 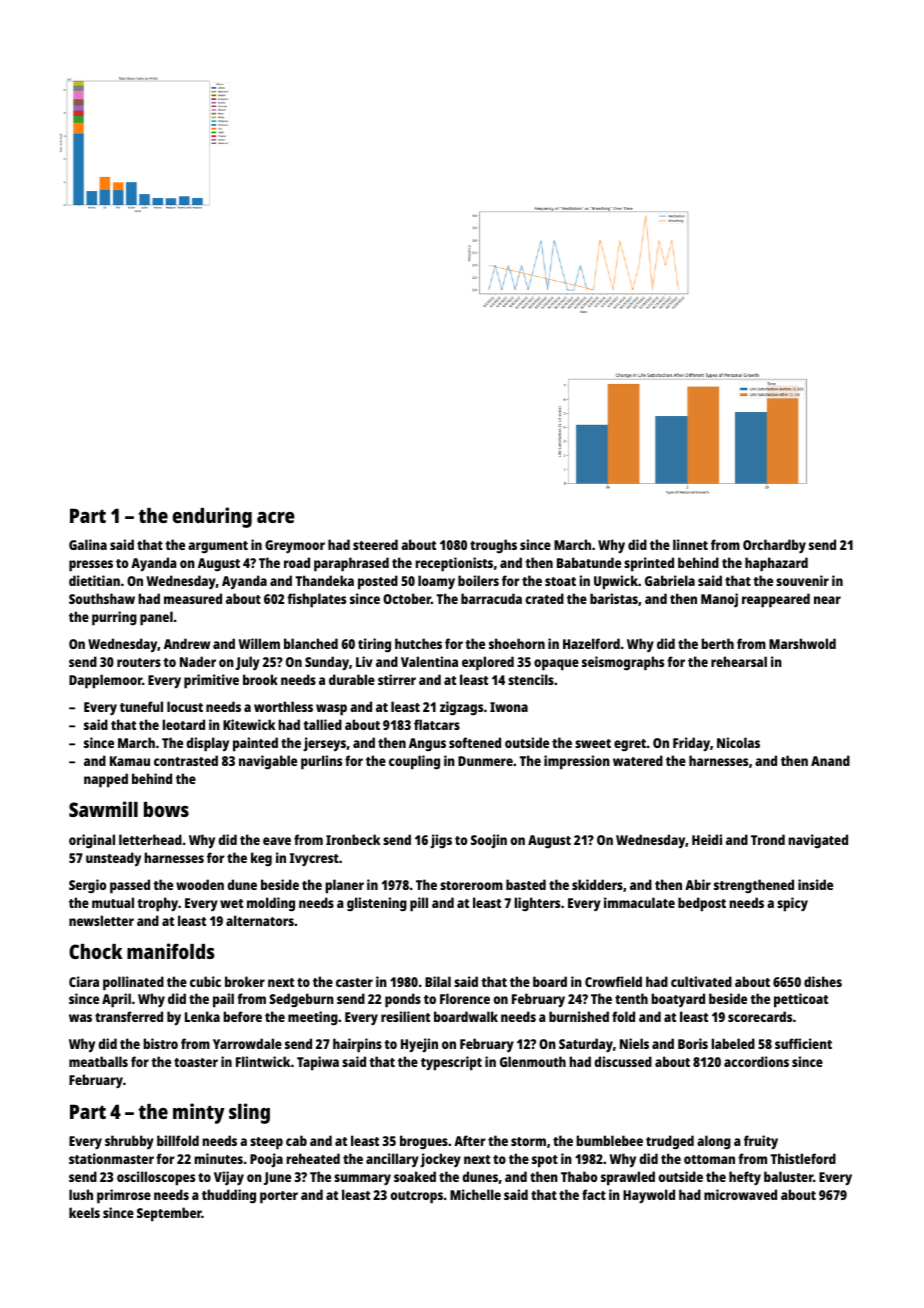 What do you see at coordinates (96, 951) in the page?
I see `Chock` at bounding box center [96, 951].
